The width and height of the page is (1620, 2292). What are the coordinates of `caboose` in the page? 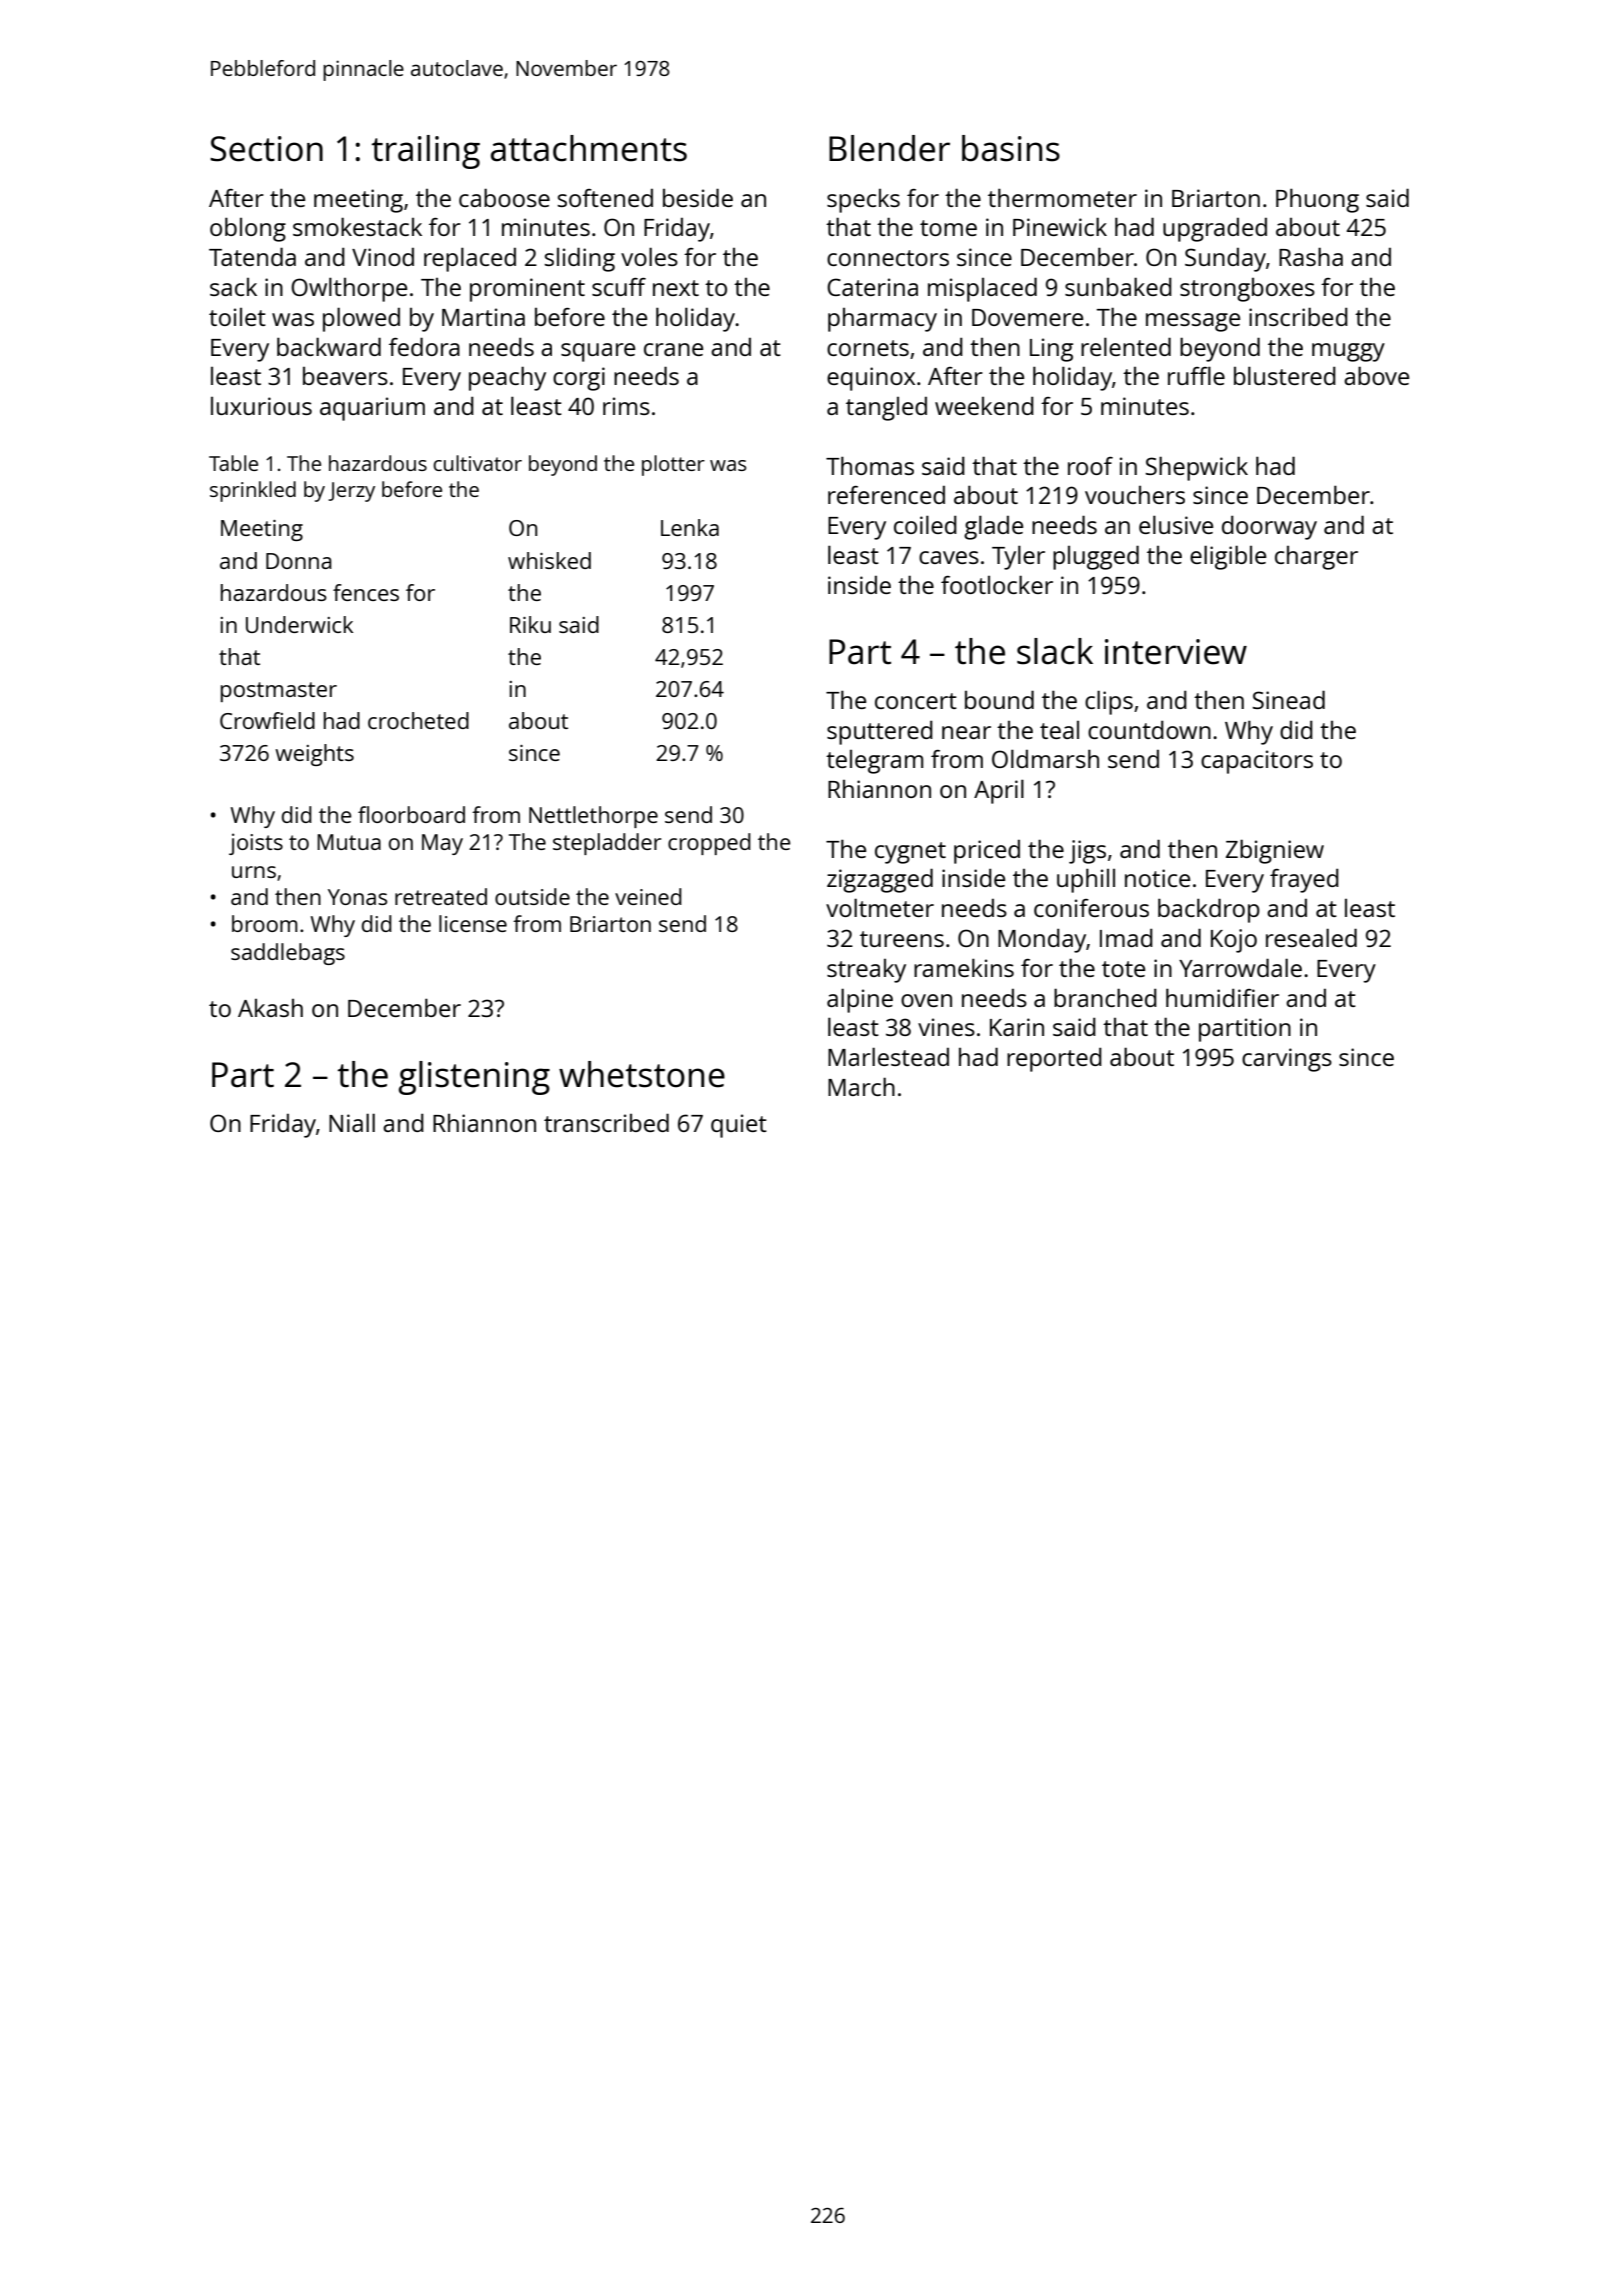 It's located at (504, 197).
